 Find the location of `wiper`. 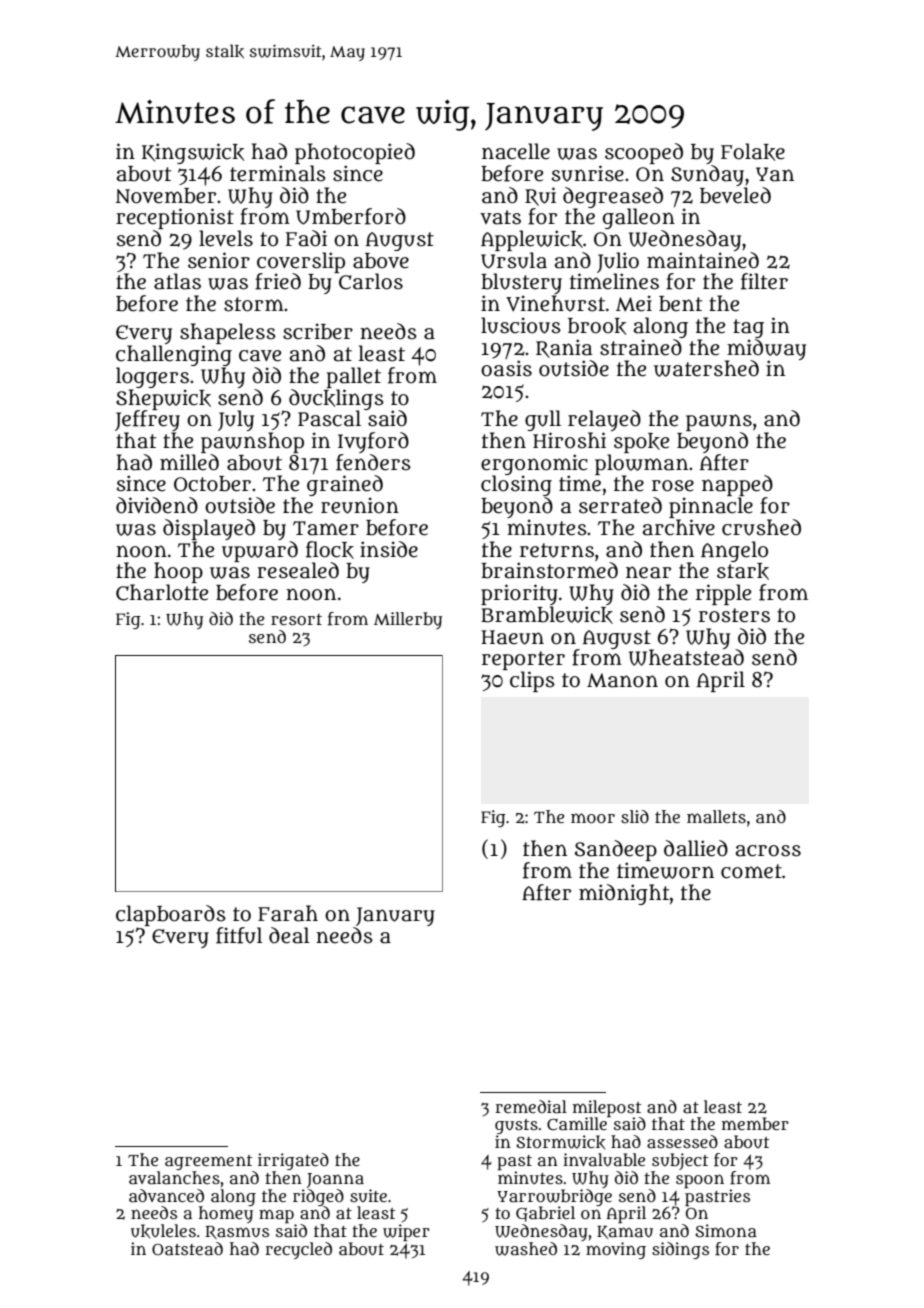

wiper is located at coordinates (406, 1232).
